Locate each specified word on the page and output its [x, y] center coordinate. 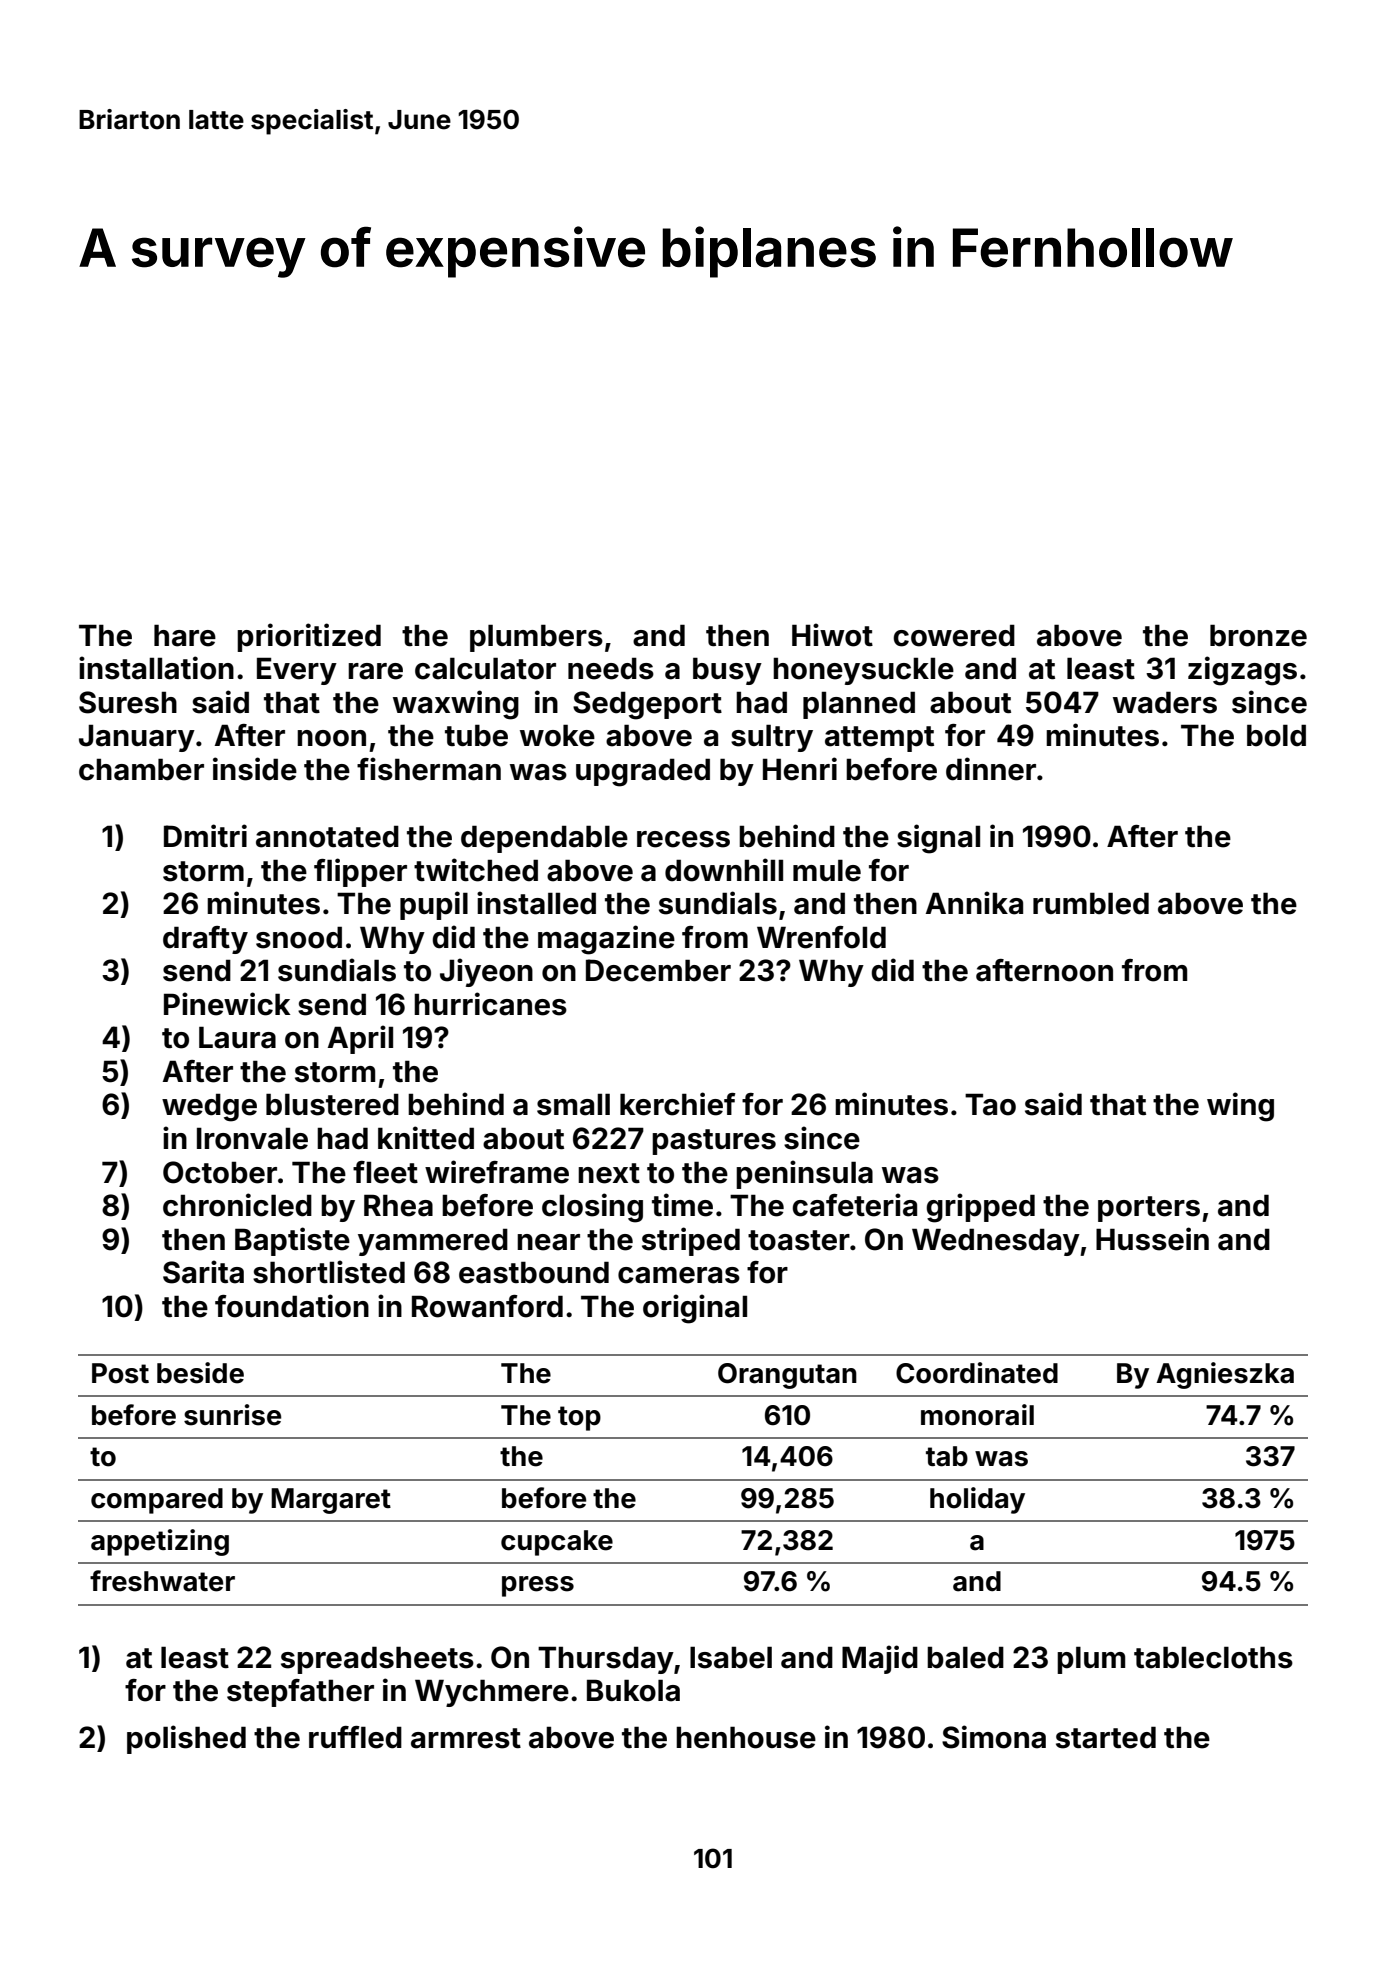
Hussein [1152, 1239]
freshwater [162, 1581]
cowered [954, 635]
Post [120, 1373]
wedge [209, 1107]
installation [156, 668]
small [573, 1104]
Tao [990, 1104]
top [579, 1418]
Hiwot [832, 635]
